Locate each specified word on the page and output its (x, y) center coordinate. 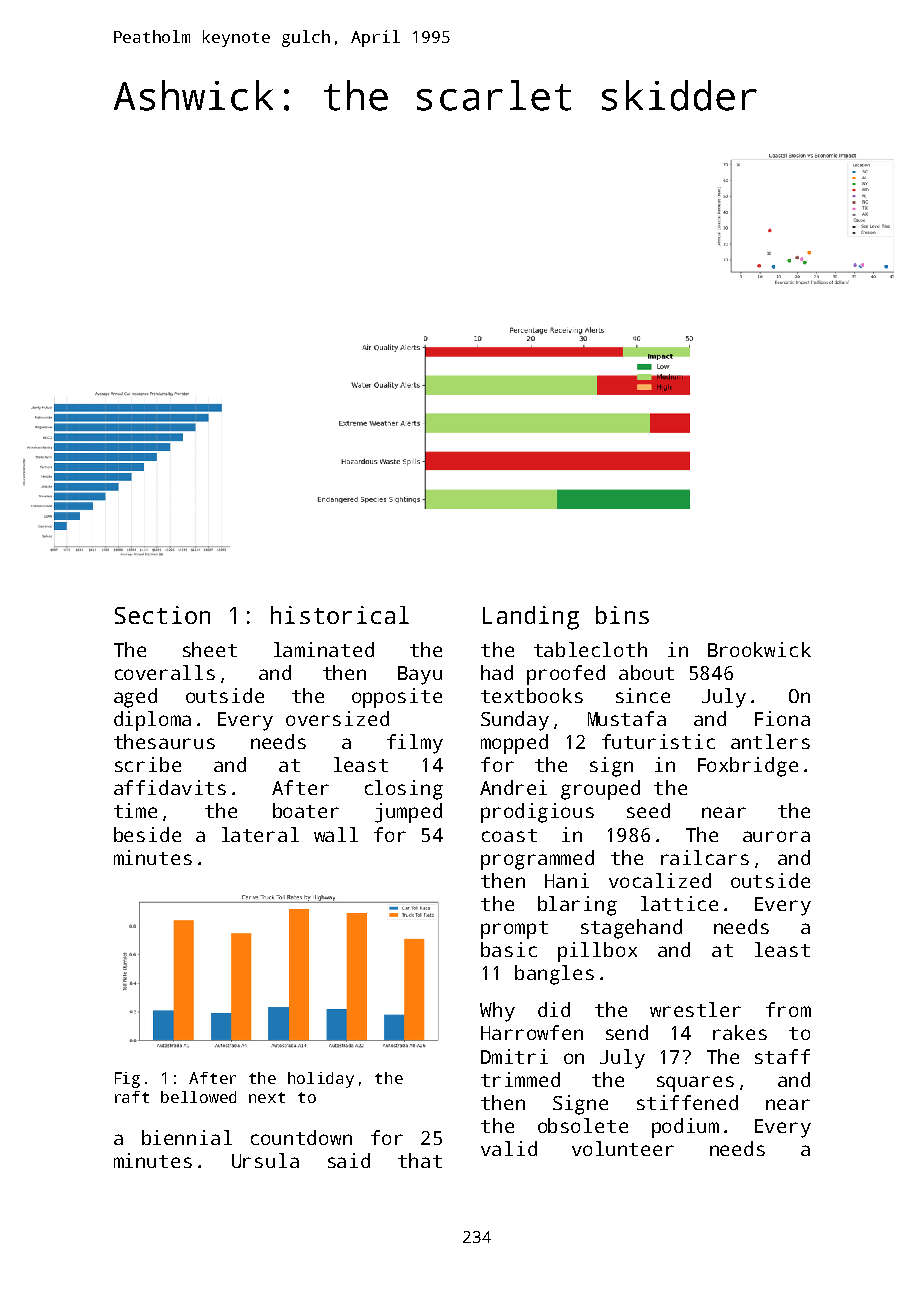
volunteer (623, 1148)
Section (162, 615)
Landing (531, 618)
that (420, 1160)
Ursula (265, 1160)
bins (622, 615)
